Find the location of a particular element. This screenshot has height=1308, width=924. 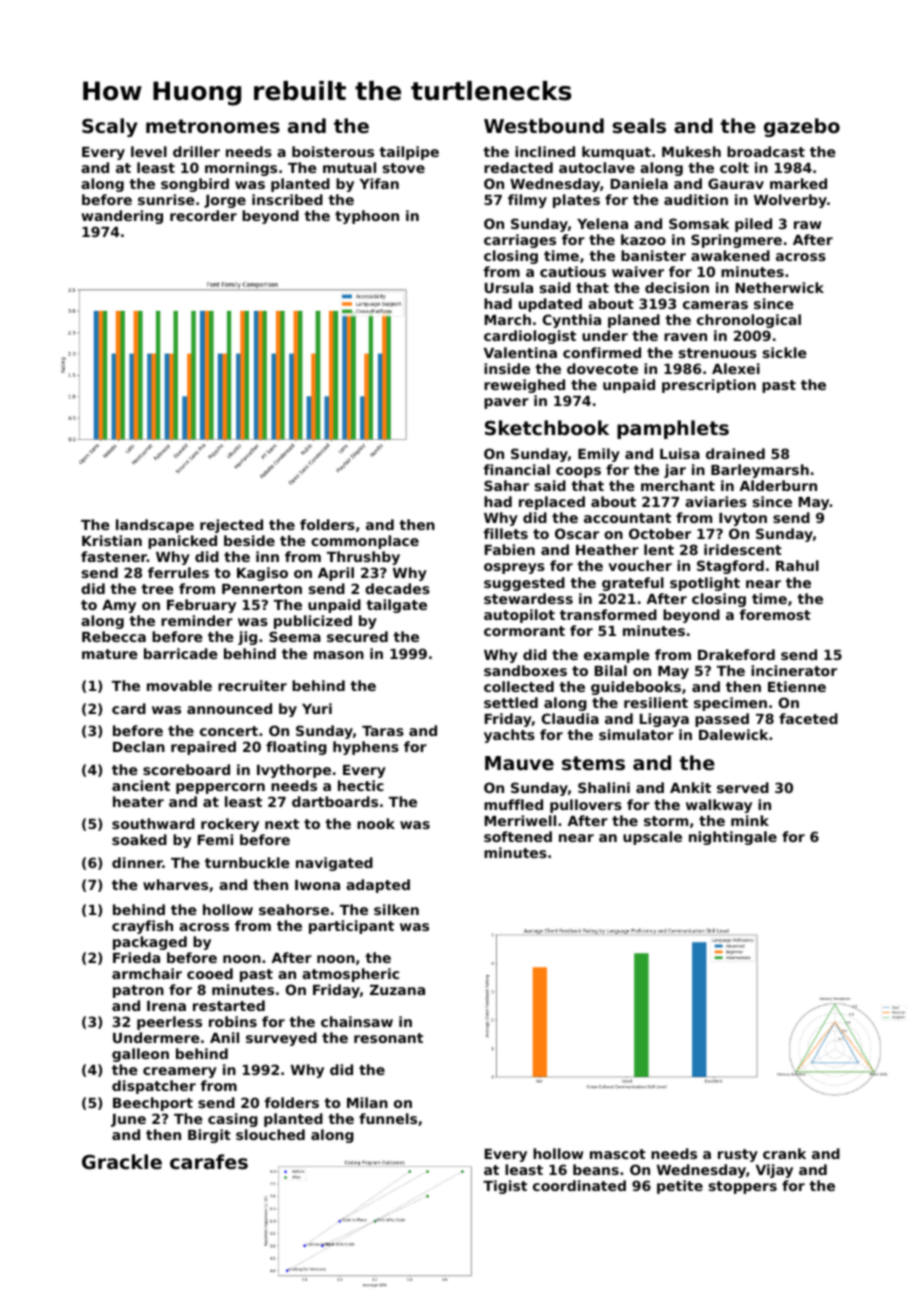

Grackle is located at coordinates (122, 1162).
